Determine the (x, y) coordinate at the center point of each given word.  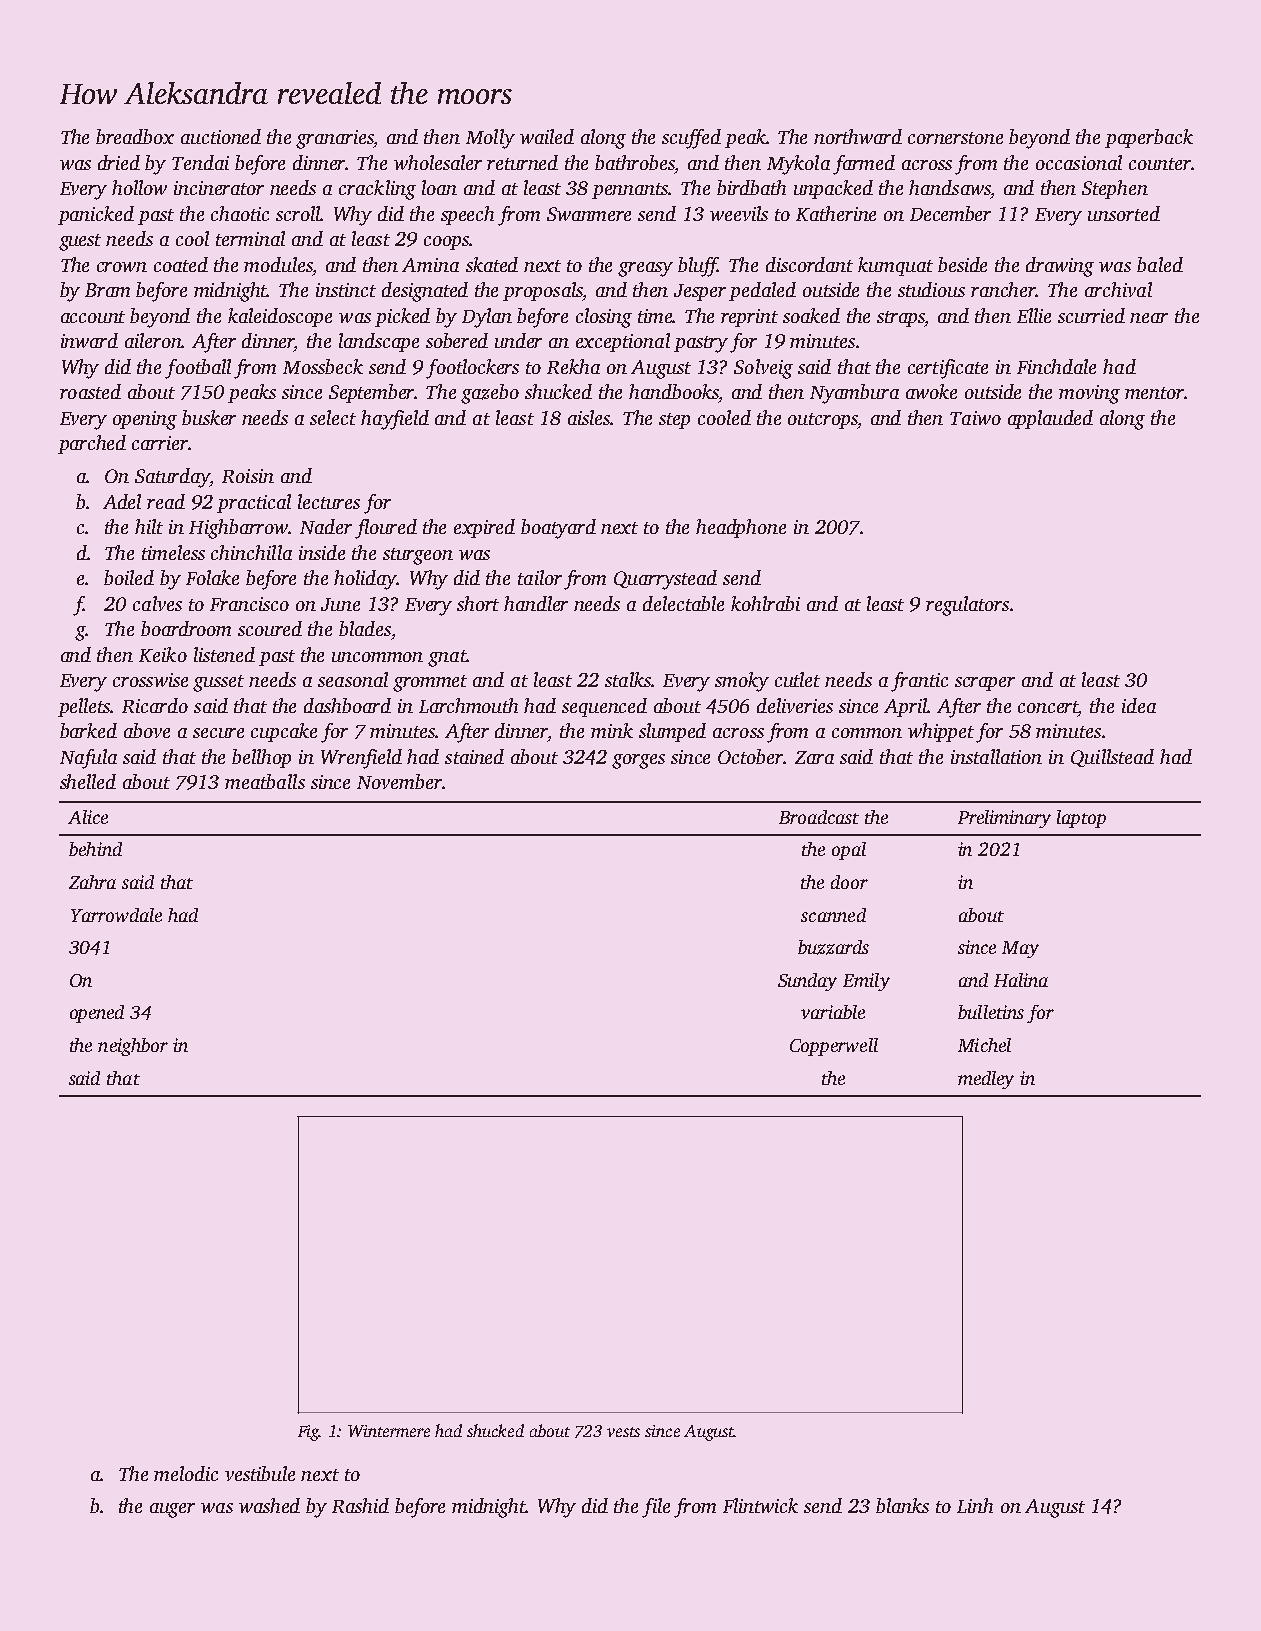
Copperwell (834, 1047)
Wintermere (389, 1431)
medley (986, 1080)
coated (181, 264)
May (1020, 949)
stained (474, 756)
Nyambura (854, 394)
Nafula (88, 759)
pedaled (762, 291)
